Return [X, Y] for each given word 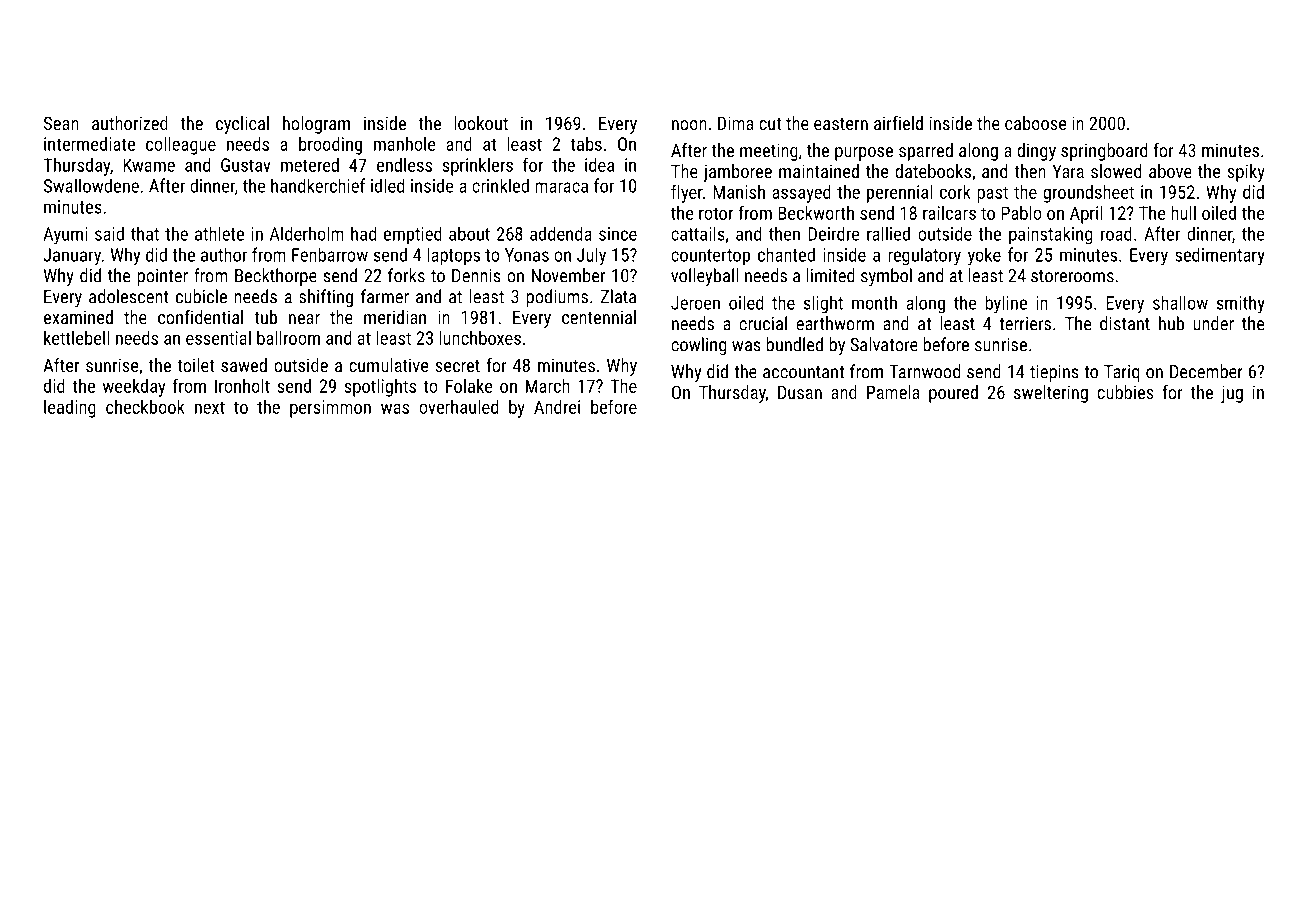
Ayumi [65, 236]
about [469, 233]
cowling [698, 346]
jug [1232, 394]
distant [1125, 323]
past [992, 194]
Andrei [557, 407]
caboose [1035, 123]
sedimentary [1220, 256]
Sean [61, 123]
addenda [560, 233]
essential [218, 338]
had [363, 233]
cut [770, 124]
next [210, 407]
